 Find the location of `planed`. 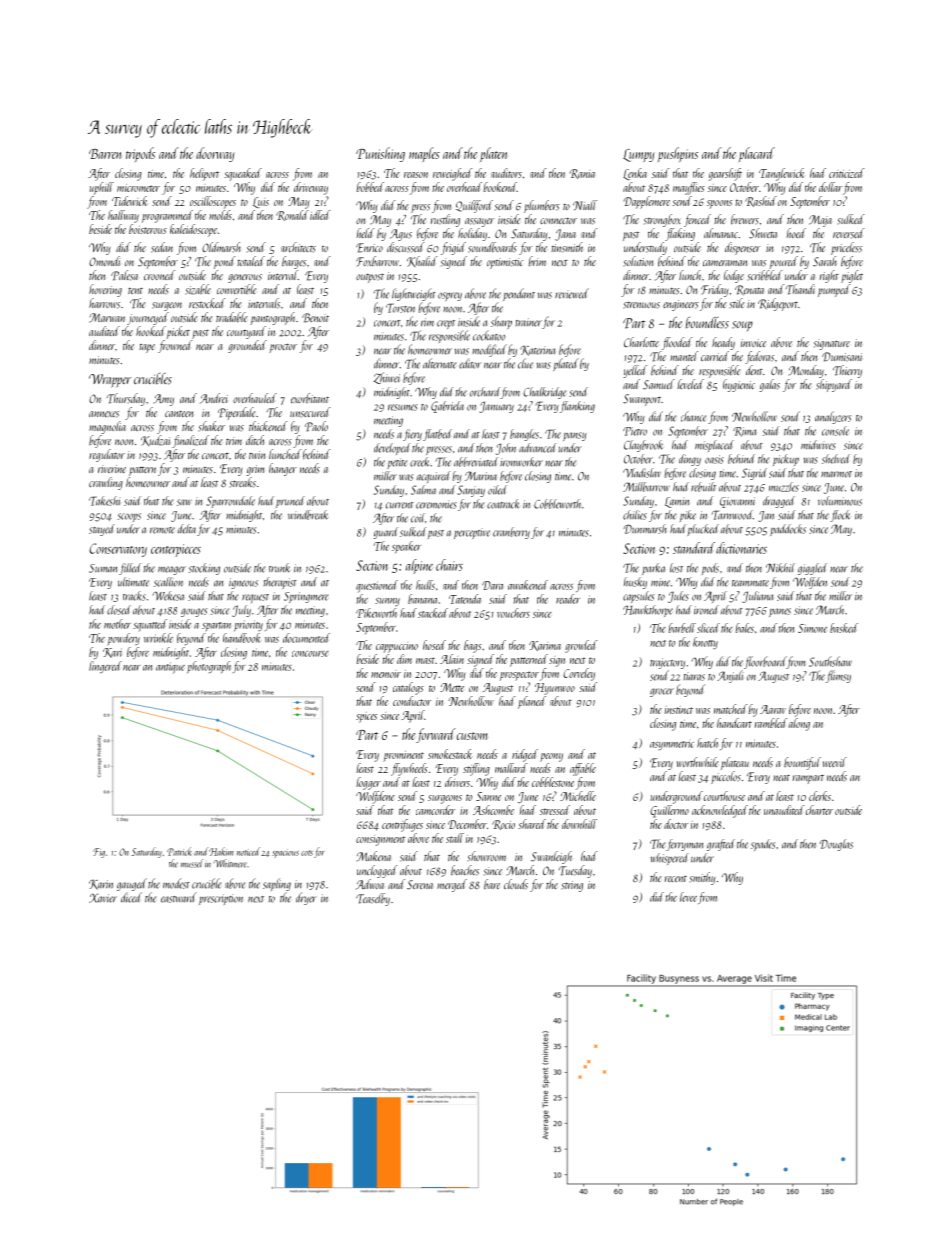

planed is located at coordinates (532, 702).
